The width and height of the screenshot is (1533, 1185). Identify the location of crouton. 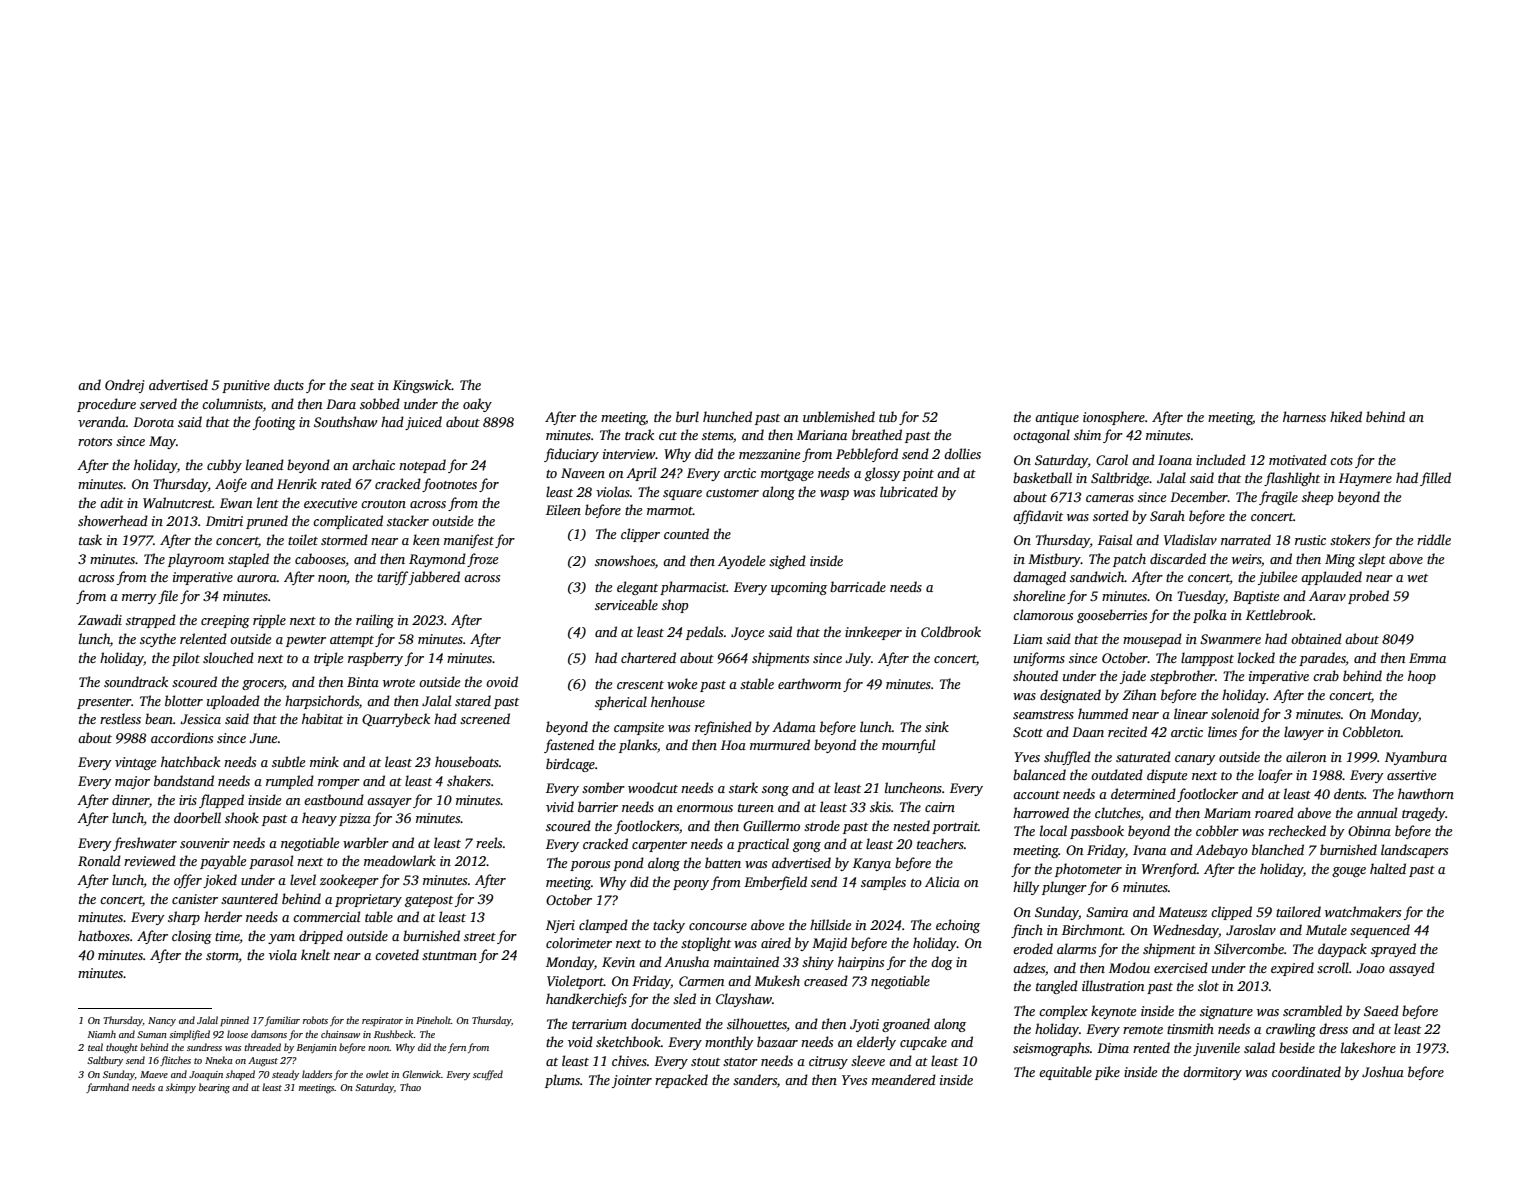
(383, 504).
